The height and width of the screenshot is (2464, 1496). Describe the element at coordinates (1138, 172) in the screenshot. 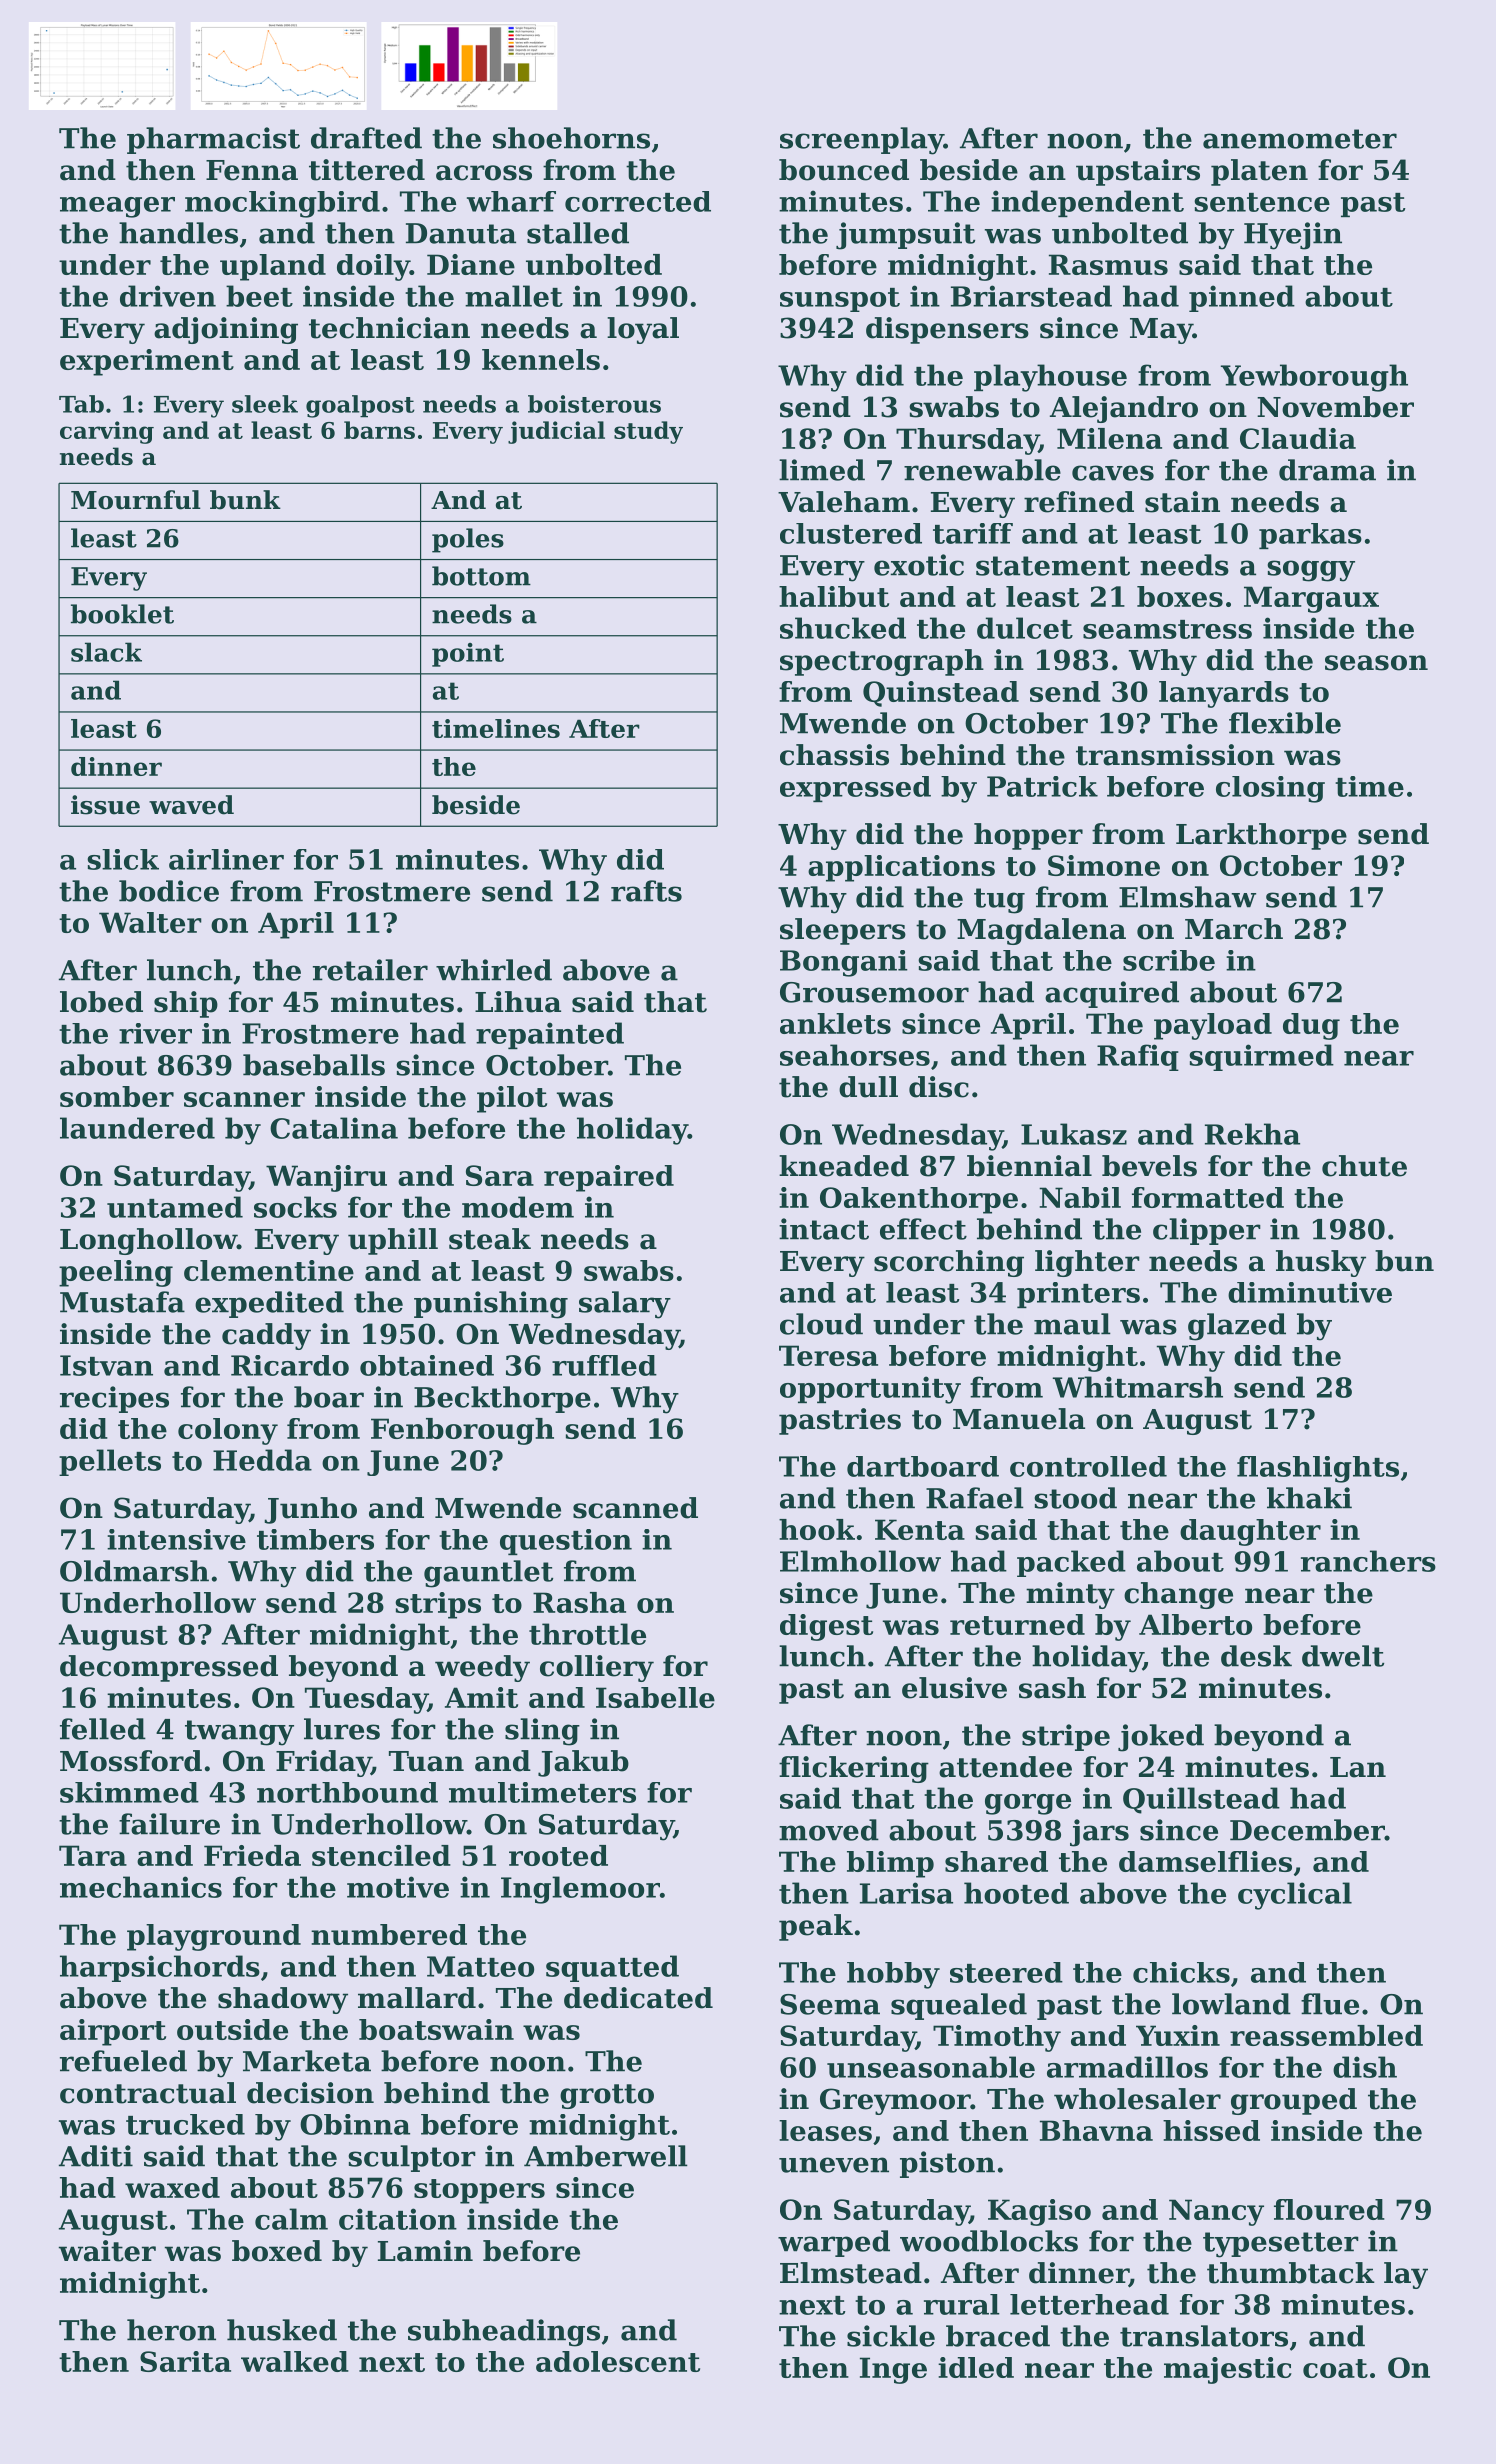

I see `upstairs` at that location.
